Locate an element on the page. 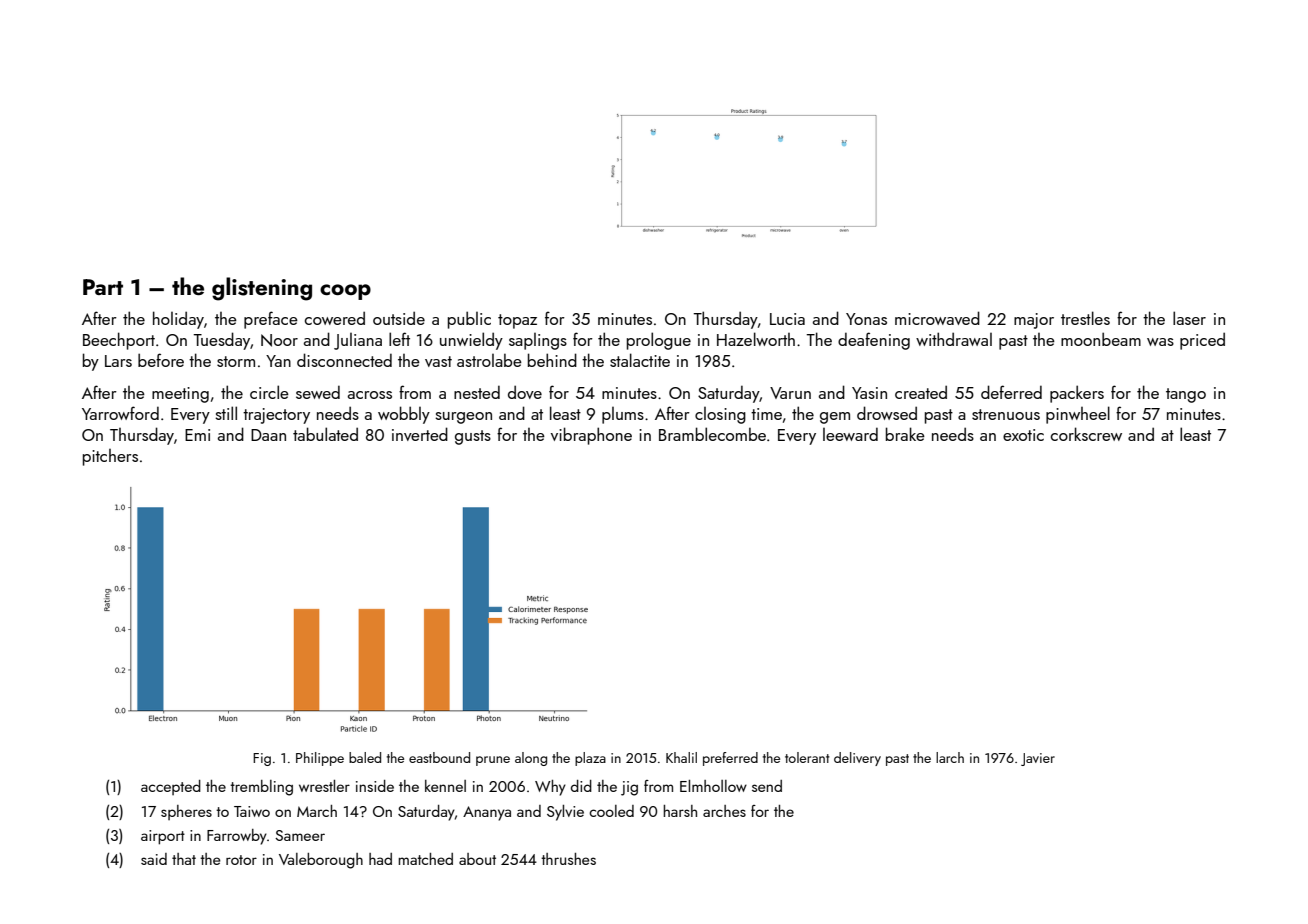 This image has width=1308, height=924. tolerant is located at coordinates (807, 757).
